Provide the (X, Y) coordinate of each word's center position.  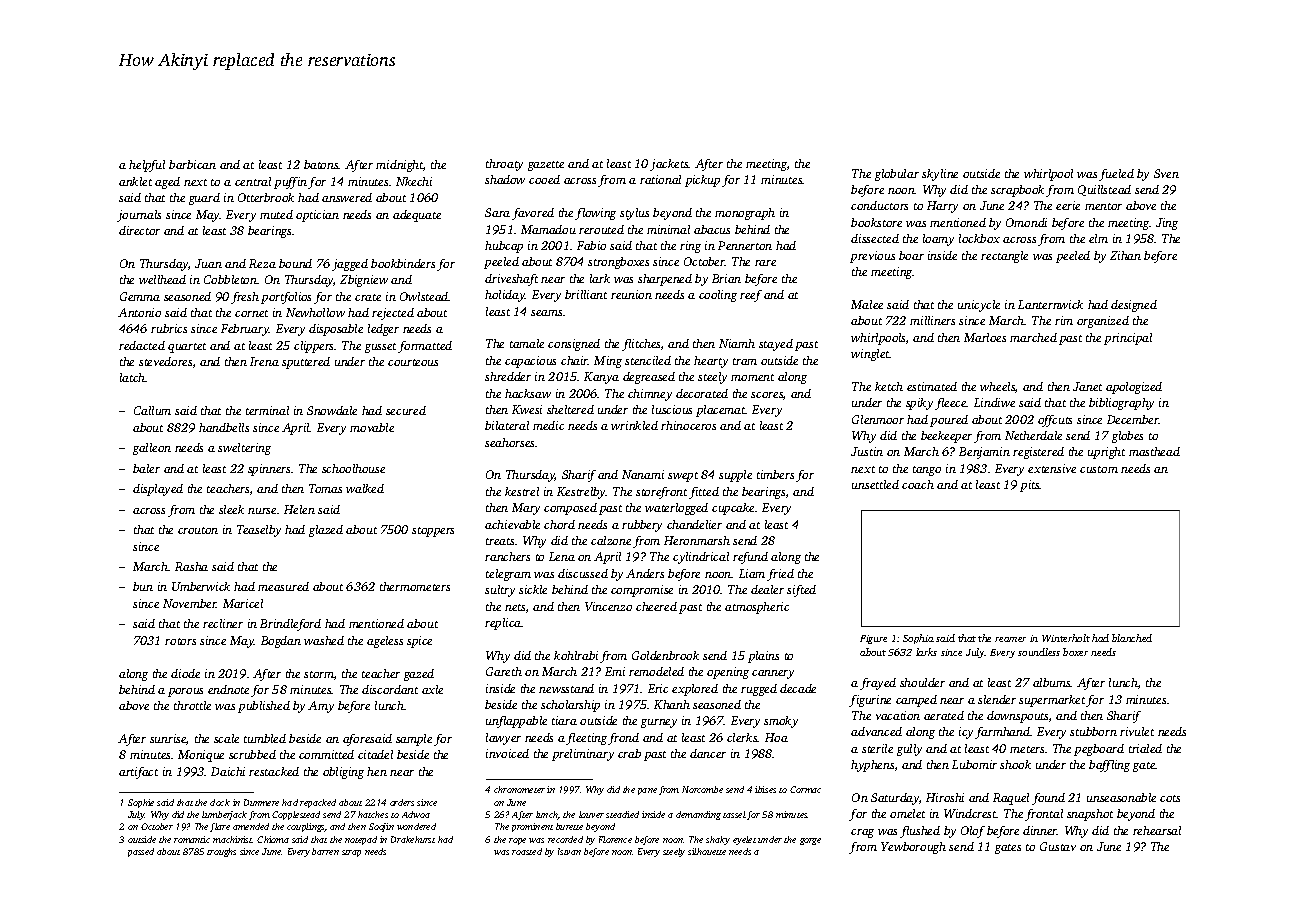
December (1133, 419)
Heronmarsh (697, 540)
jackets (669, 165)
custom (1099, 469)
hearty (711, 362)
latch (133, 377)
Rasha (191, 566)
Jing (1167, 224)
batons (321, 164)
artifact (138, 773)
